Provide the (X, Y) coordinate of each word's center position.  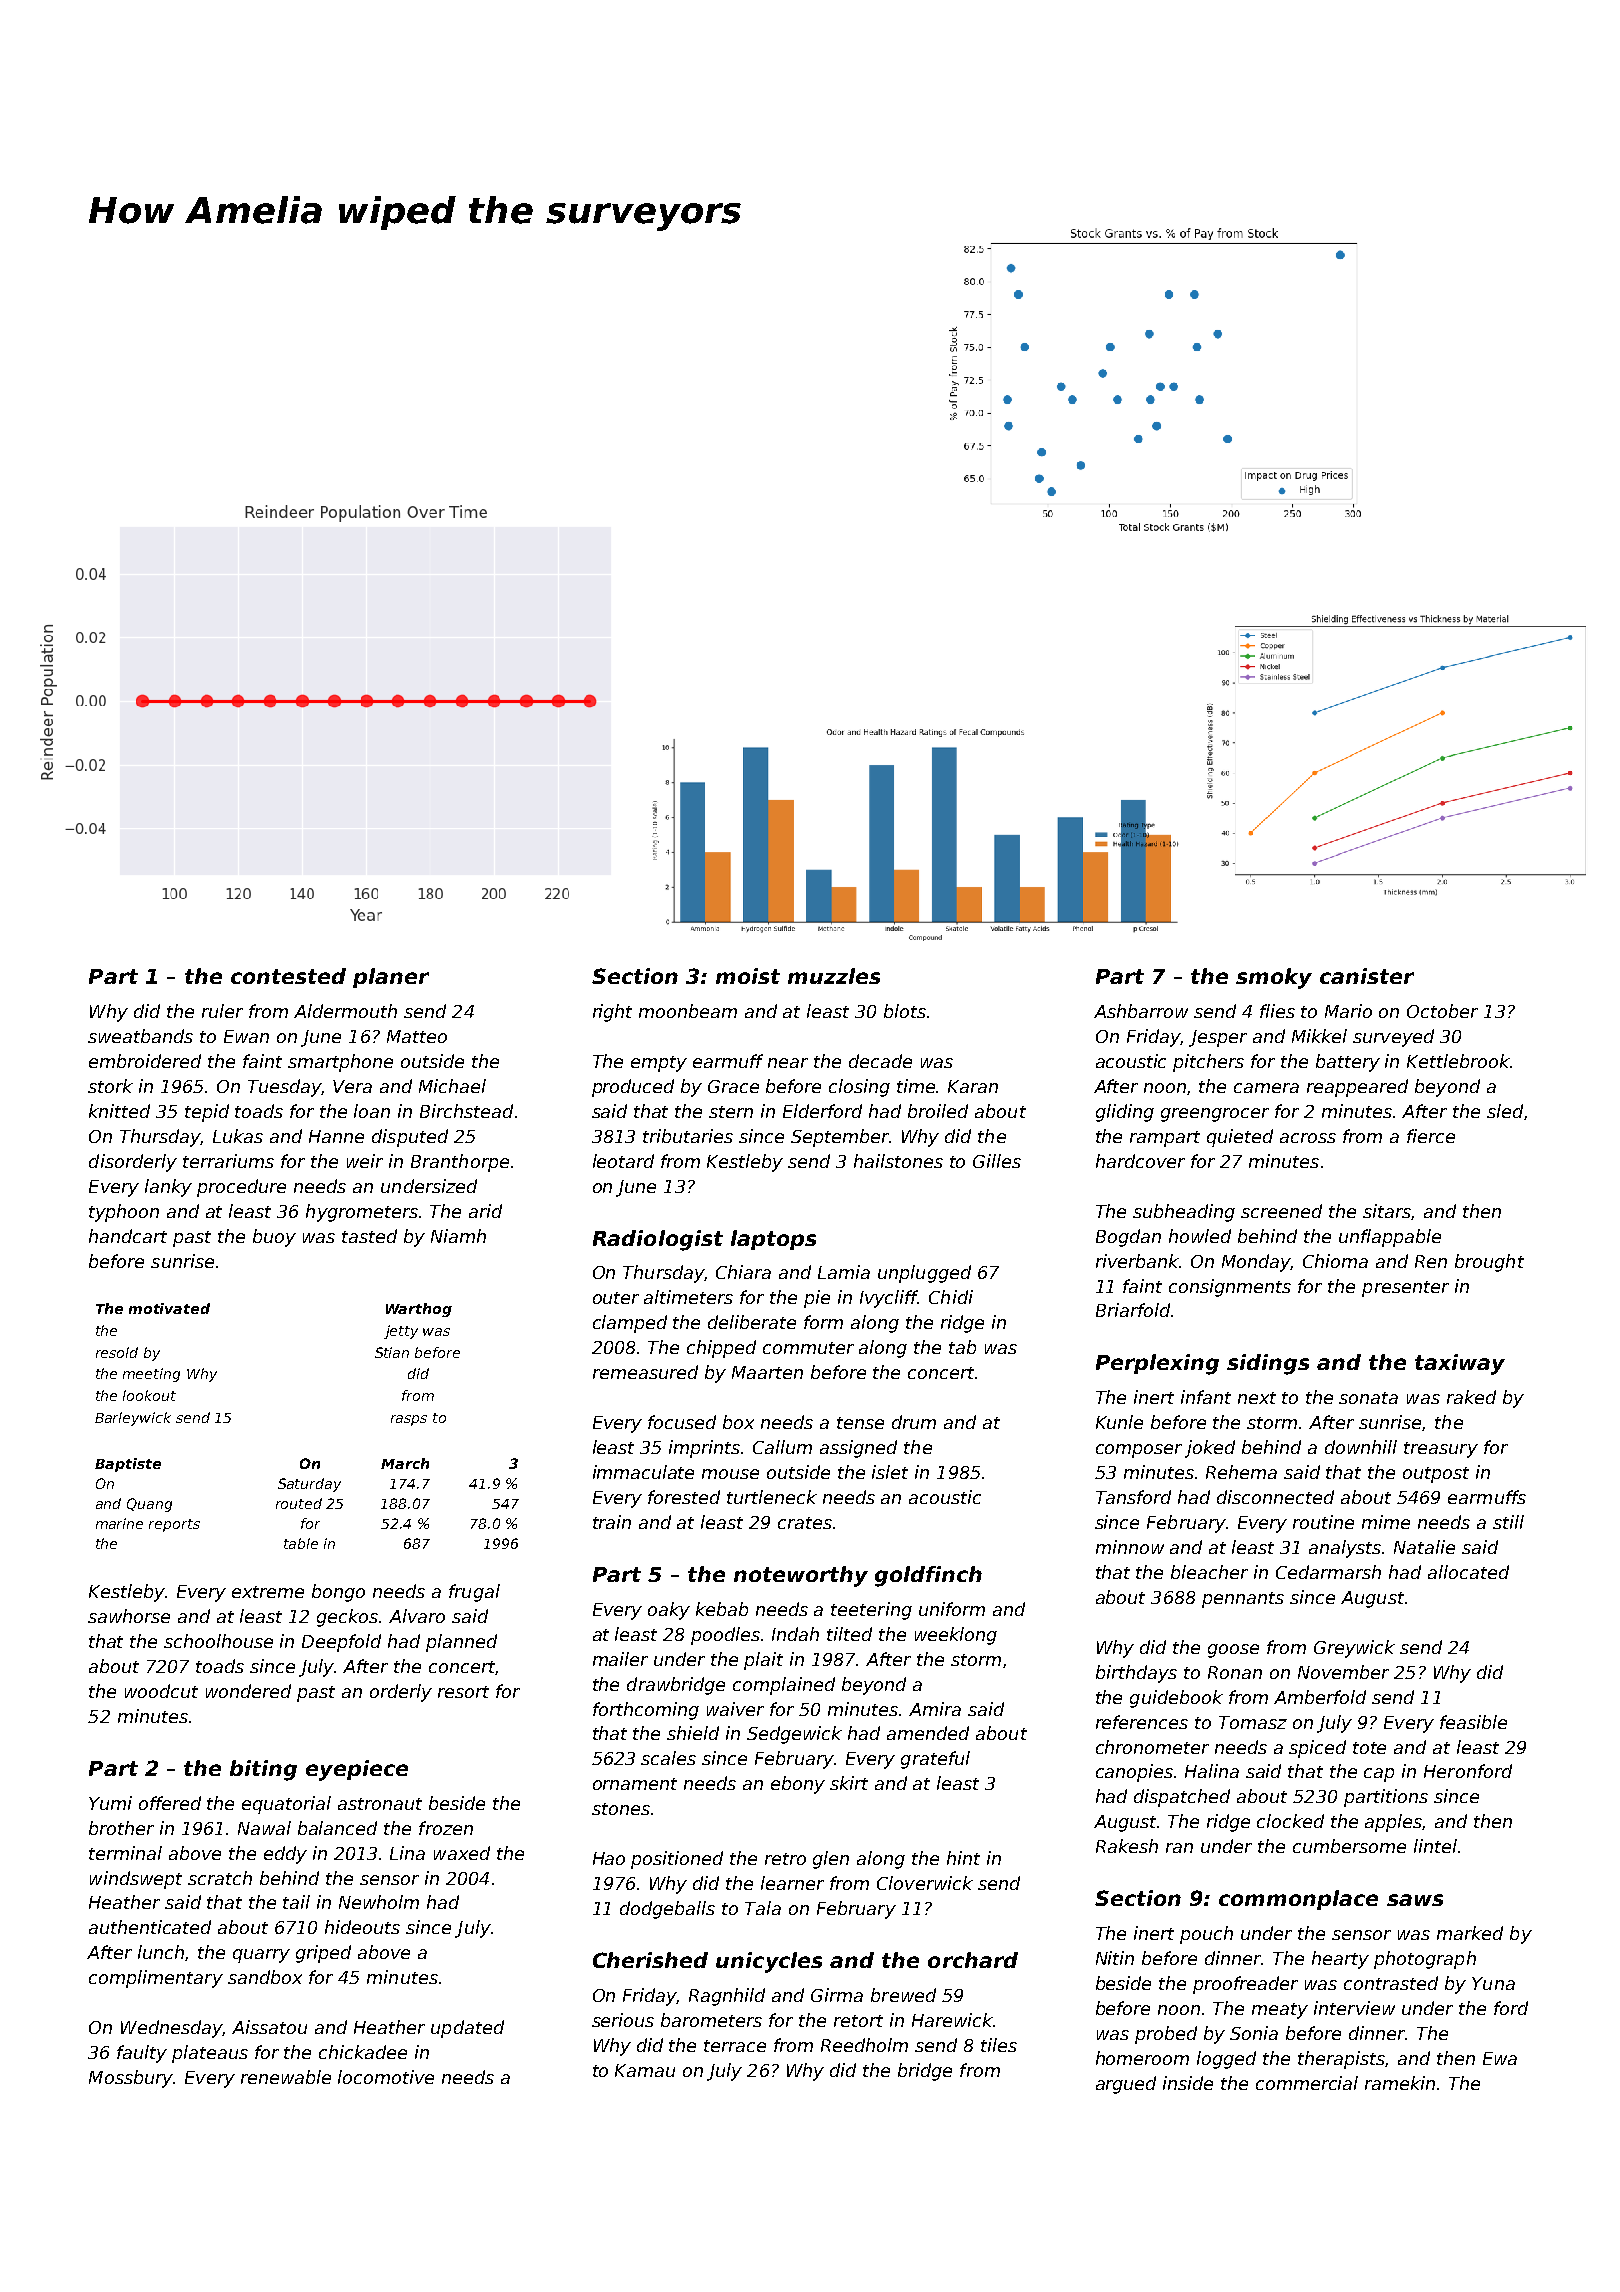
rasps (409, 1420)
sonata (1368, 1398)
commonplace (1298, 1900)
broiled (938, 1111)
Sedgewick (794, 1735)
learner (792, 1883)
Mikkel (1319, 1036)
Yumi (110, 1803)
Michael (452, 1086)
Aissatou (269, 2027)
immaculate (643, 1472)
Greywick (1354, 1649)
